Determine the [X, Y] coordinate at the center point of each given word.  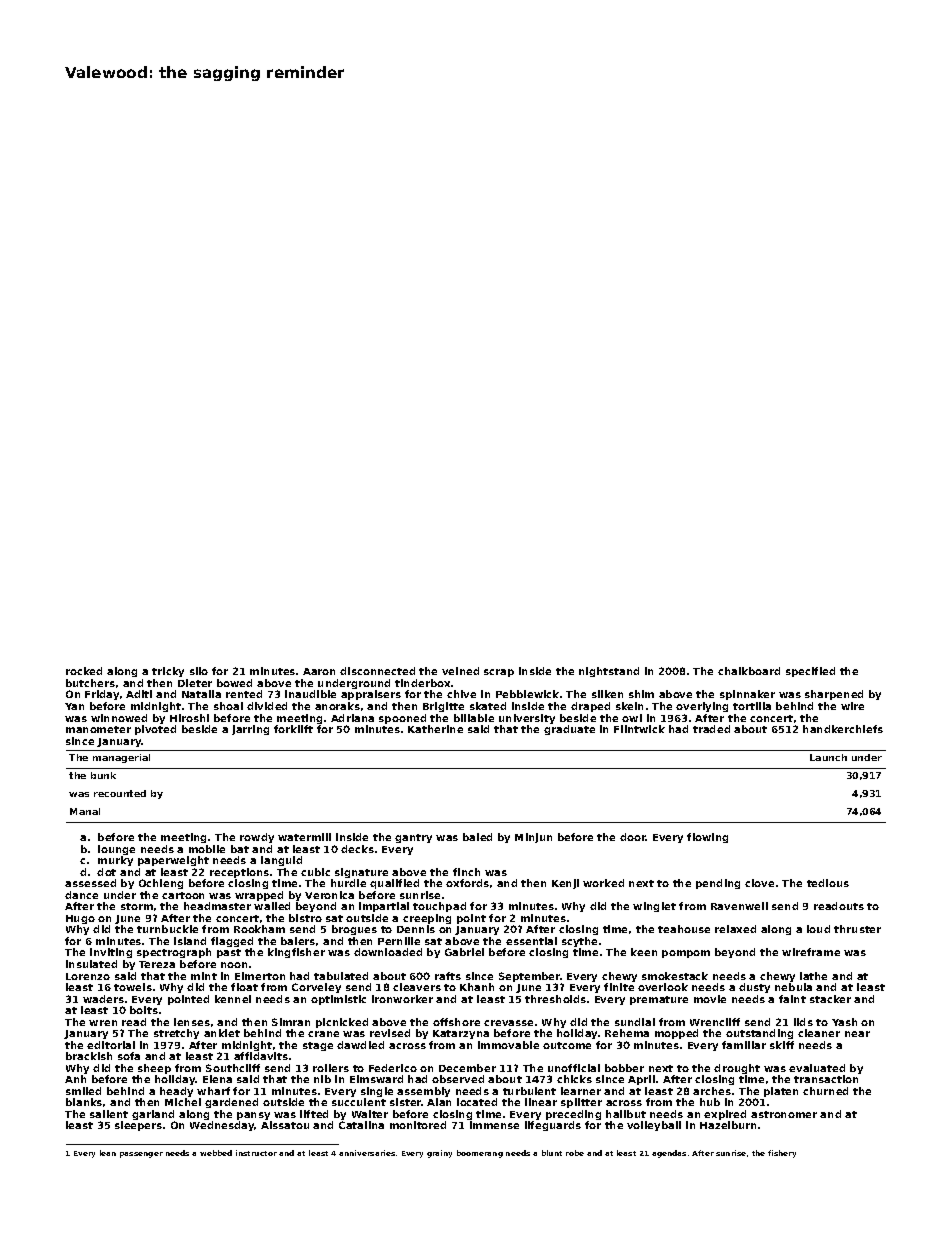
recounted [120, 793]
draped [590, 707]
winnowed [119, 718]
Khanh [477, 987]
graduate [569, 730]
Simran [291, 1022]
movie [710, 999]
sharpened [834, 695]
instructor [256, 1153]
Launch [828, 757]
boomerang [480, 1154]
